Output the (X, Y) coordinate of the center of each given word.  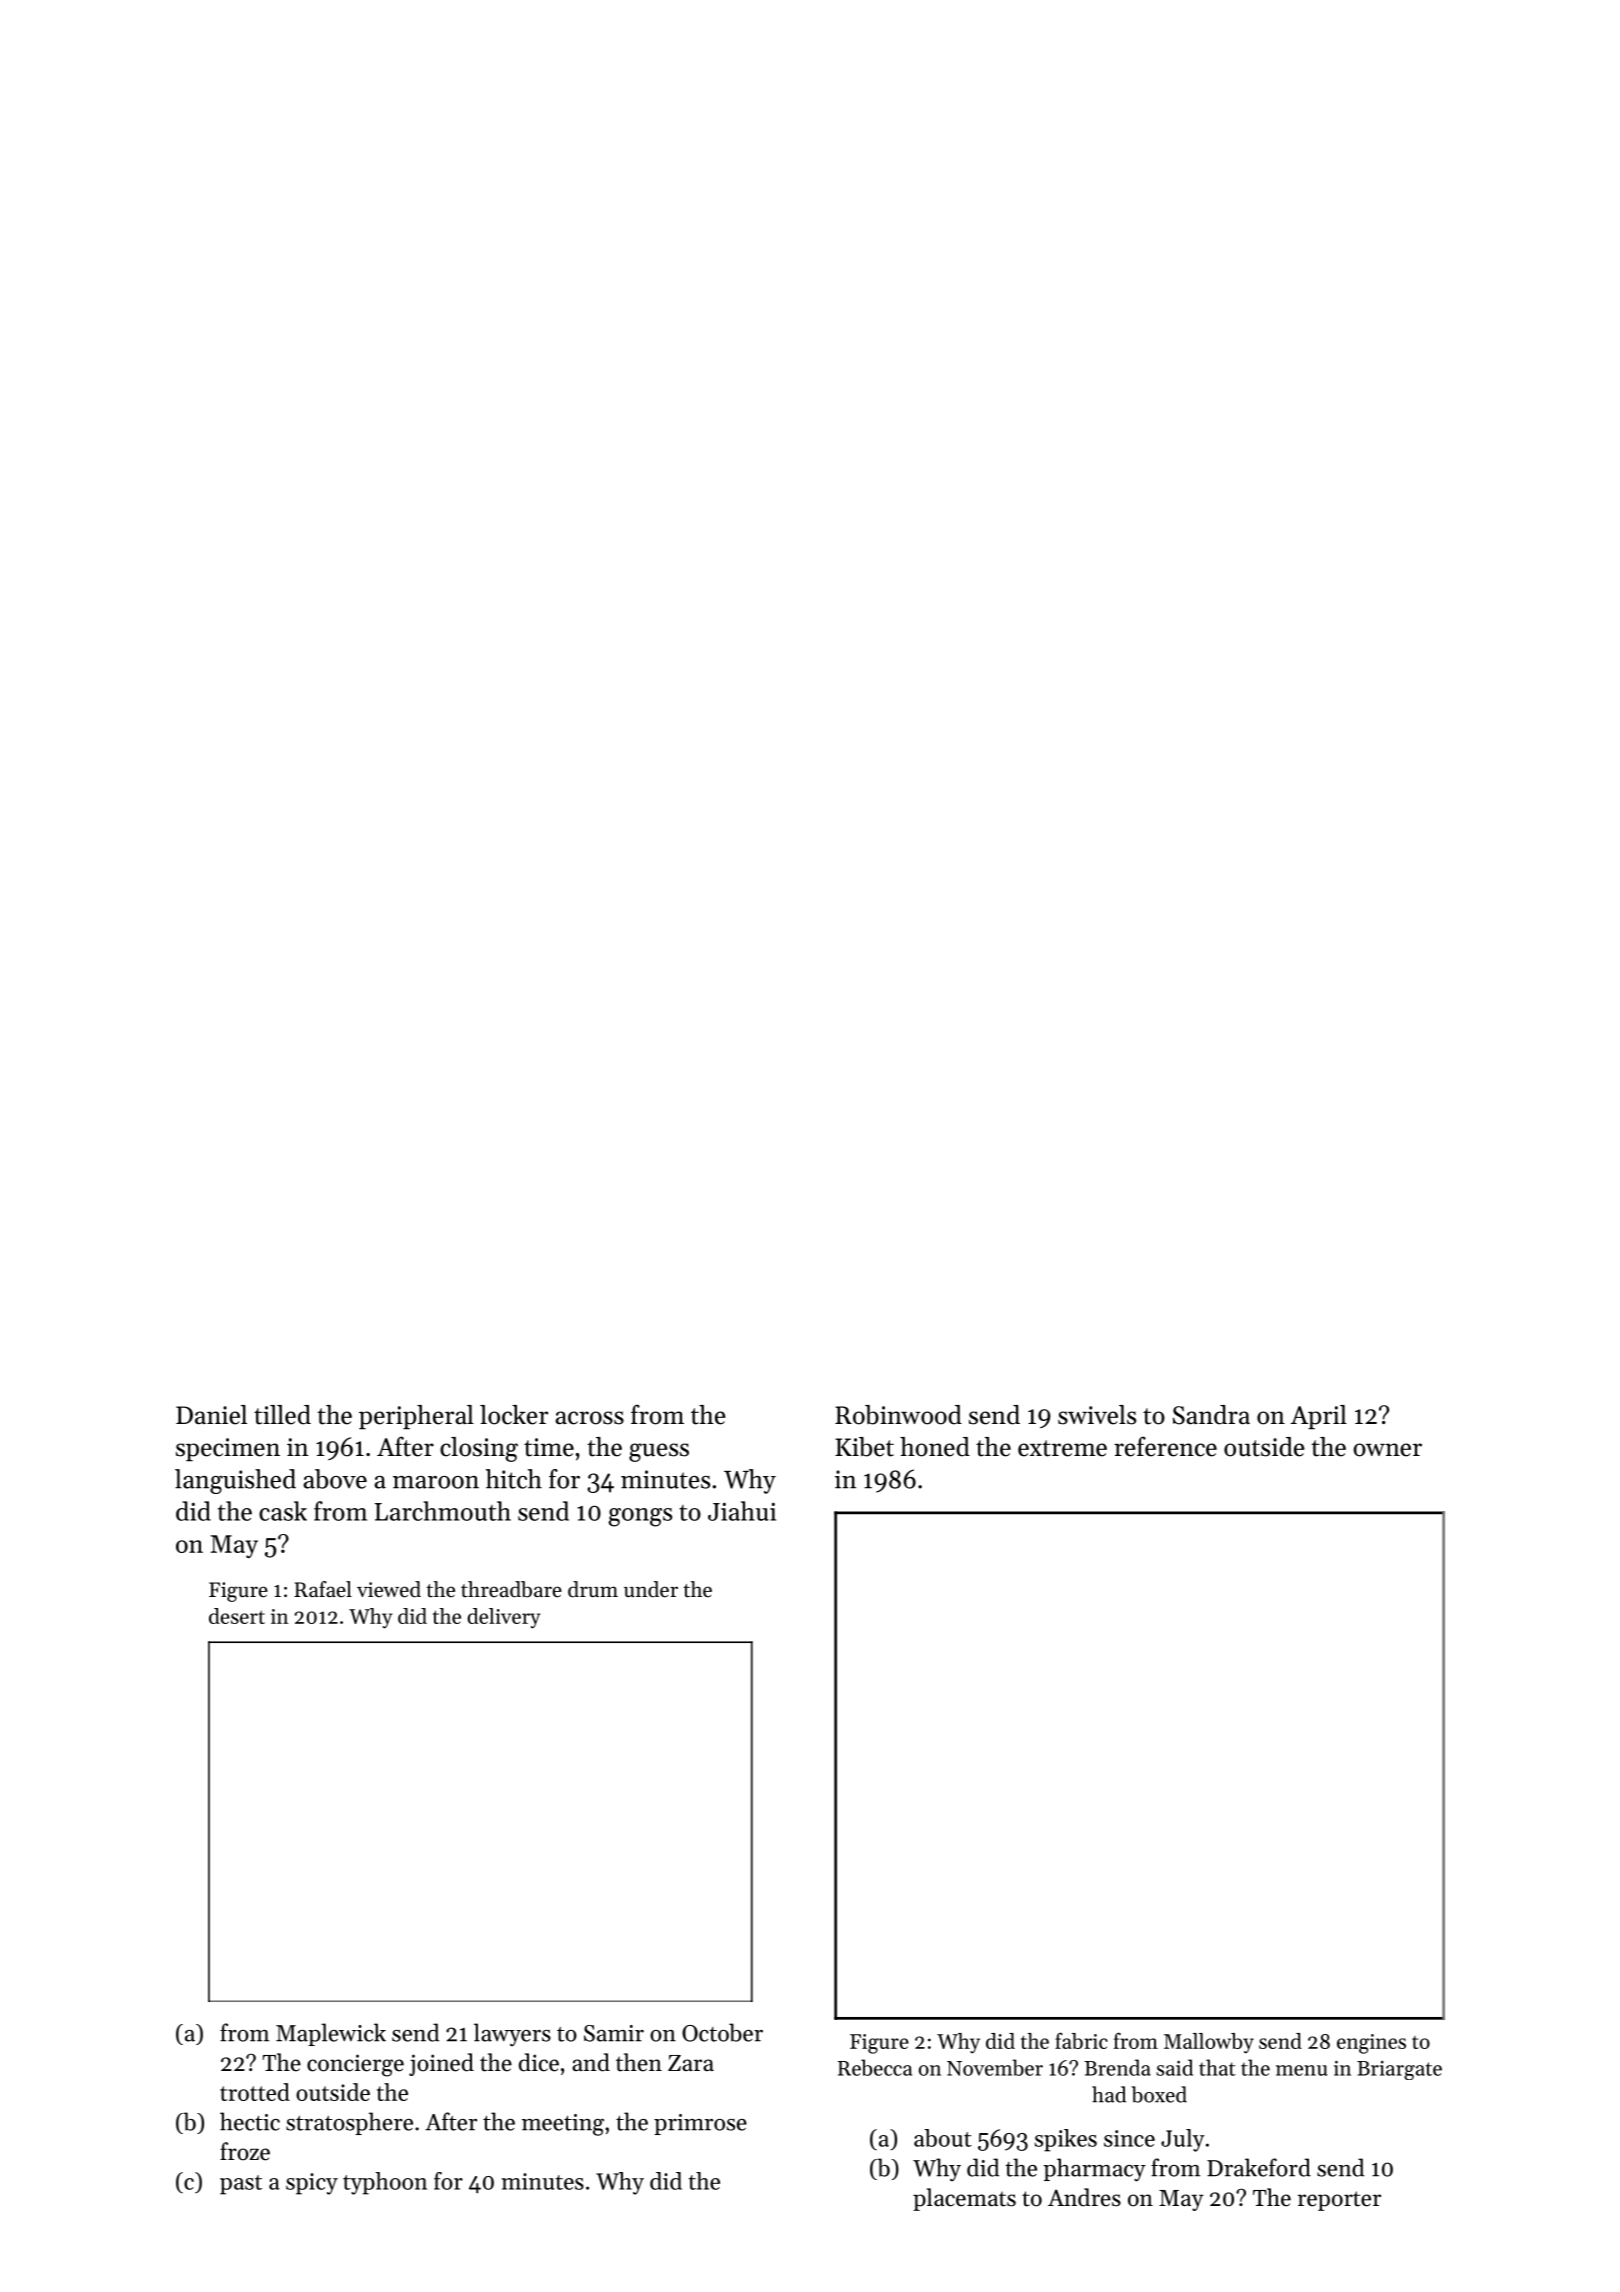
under (651, 1589)
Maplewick (331, 2034)
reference (1165, 1446)
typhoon (385, 2183)
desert (237, 1616)
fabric (1081, 2040)
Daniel (211, 1415)
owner (1387, 1450)
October (722, 2032)
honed (935, 1447)
